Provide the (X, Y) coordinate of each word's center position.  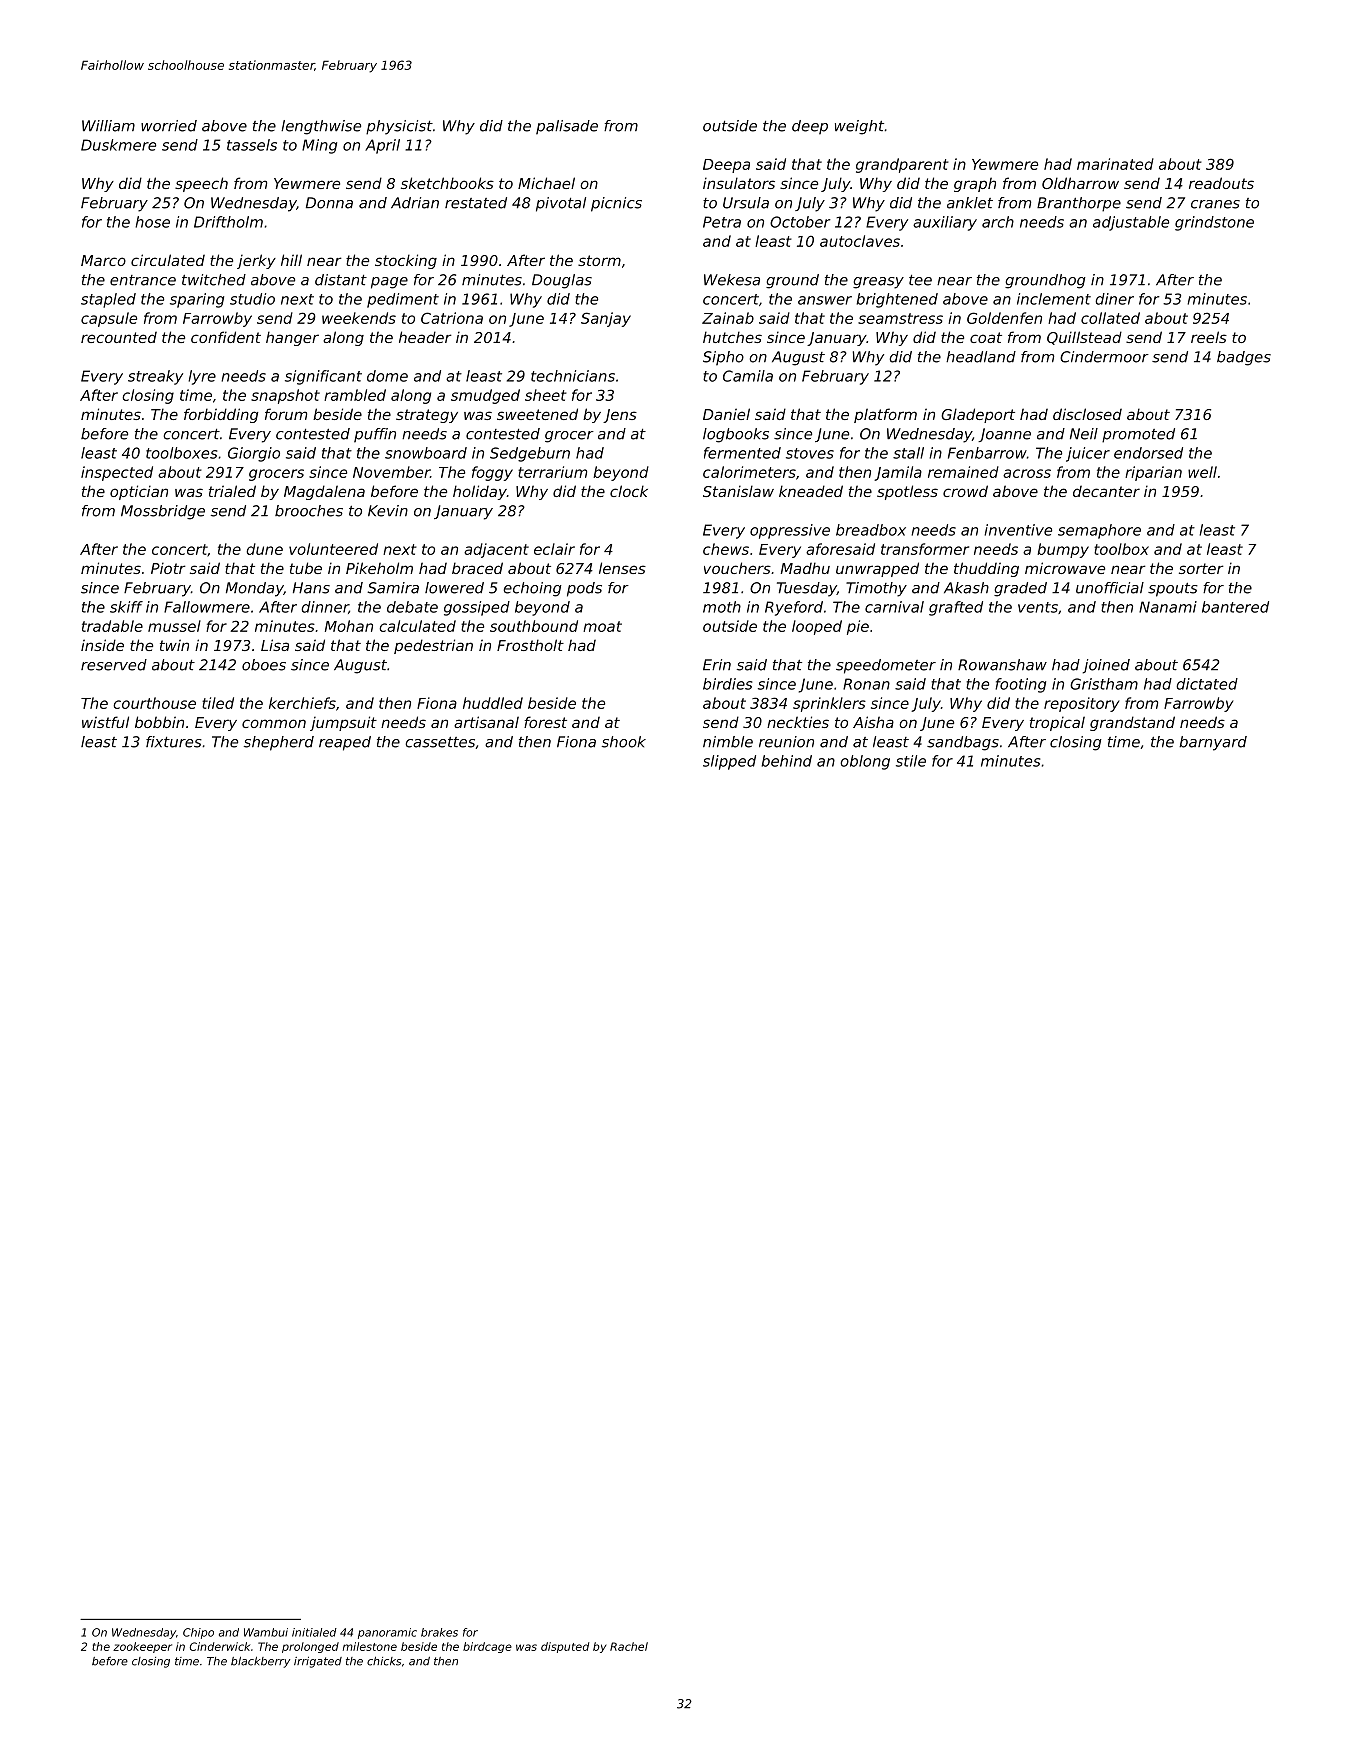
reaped (345, 743)
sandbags (963, 743)
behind (786, 761)
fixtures (174, 742)
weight (859, 127)
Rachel (629, 1646)
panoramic (387, 1633)
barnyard (1213, 743)
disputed (565, 1647)
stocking (406, 261)
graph (975, 184)
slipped (729, 762)
